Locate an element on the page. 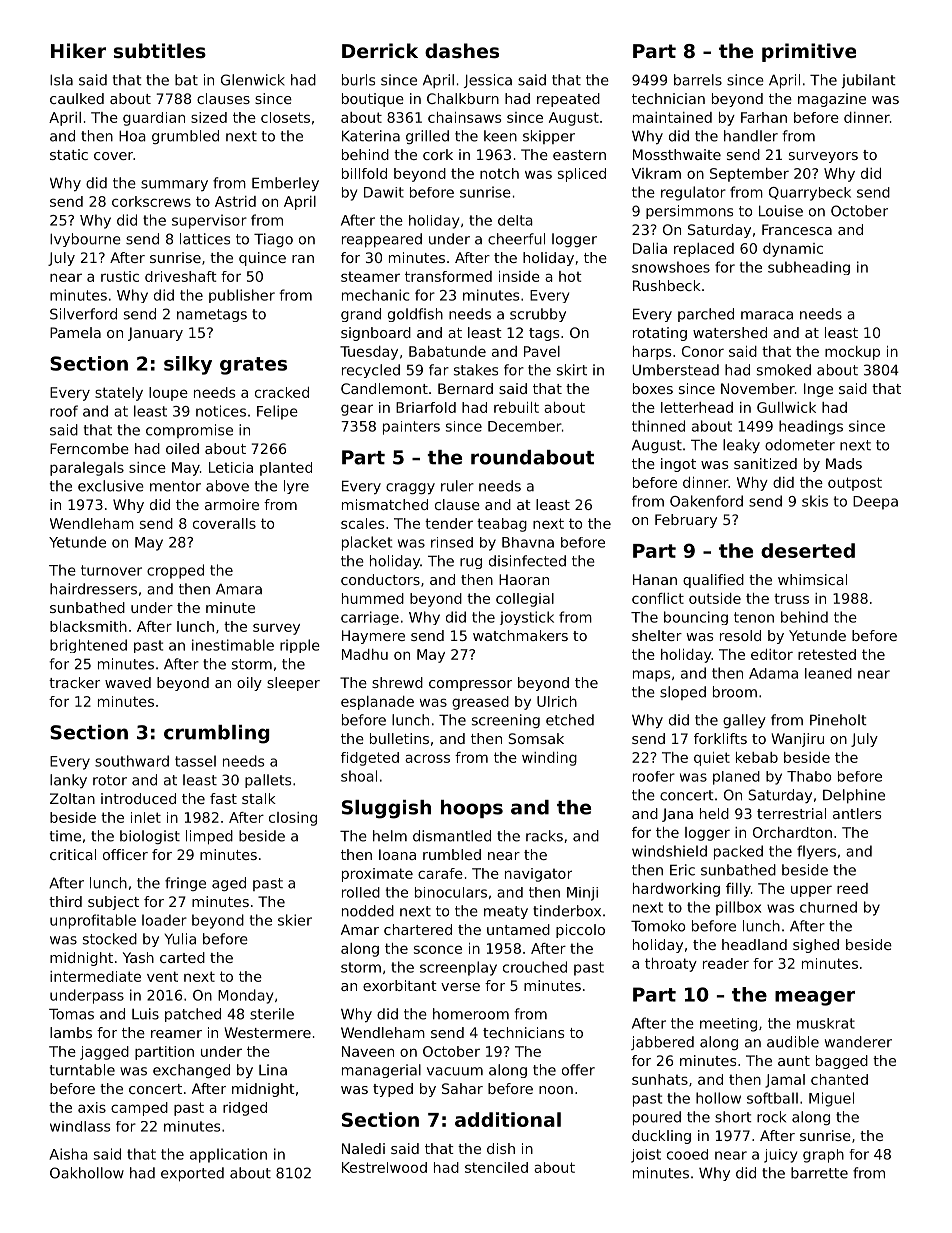 Image resolution: width=952 pixels, height=1233 pixels. parched is located at coordinates (706, 315).
